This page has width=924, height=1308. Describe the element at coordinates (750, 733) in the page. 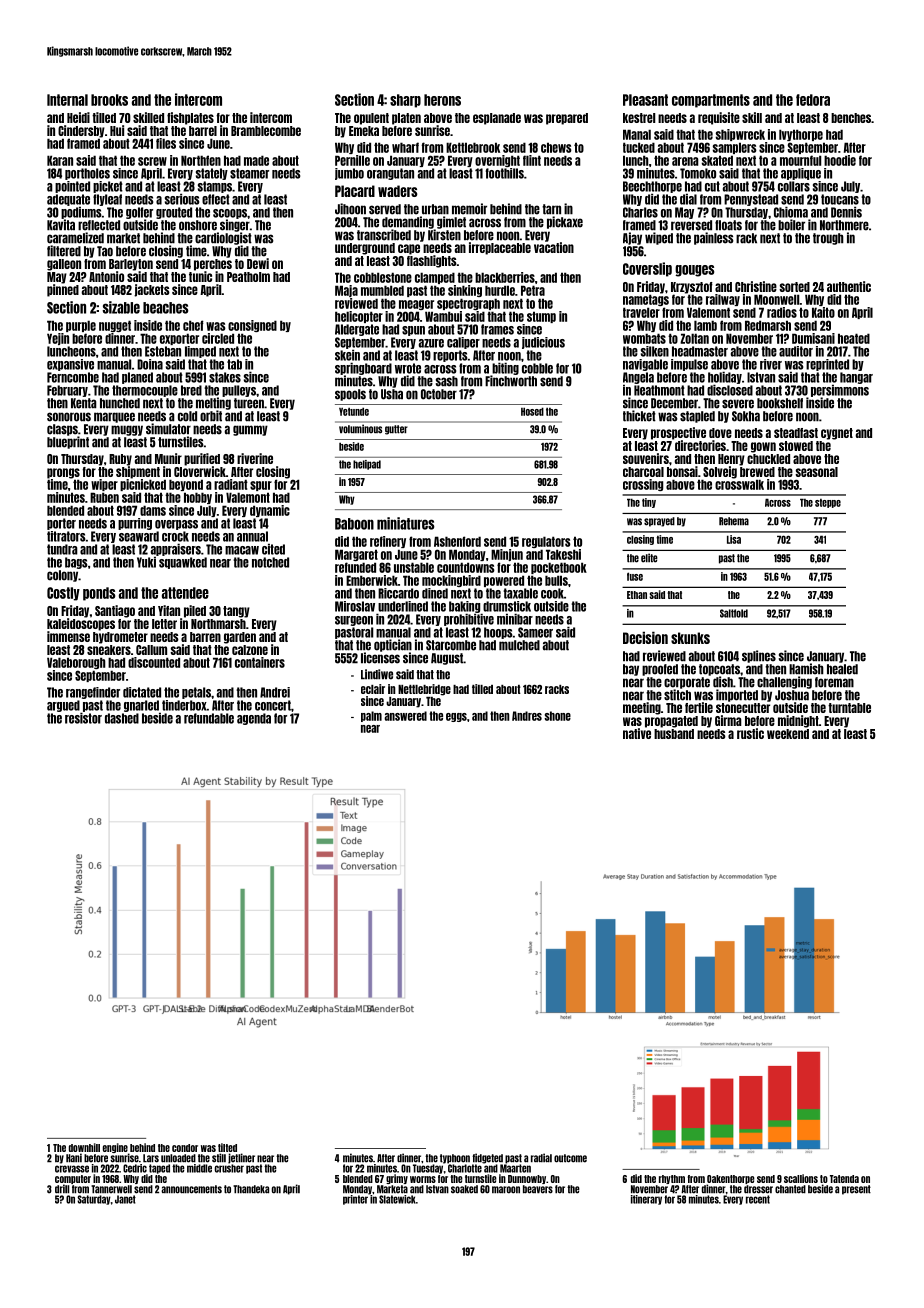

I see `rustic` at that location.
